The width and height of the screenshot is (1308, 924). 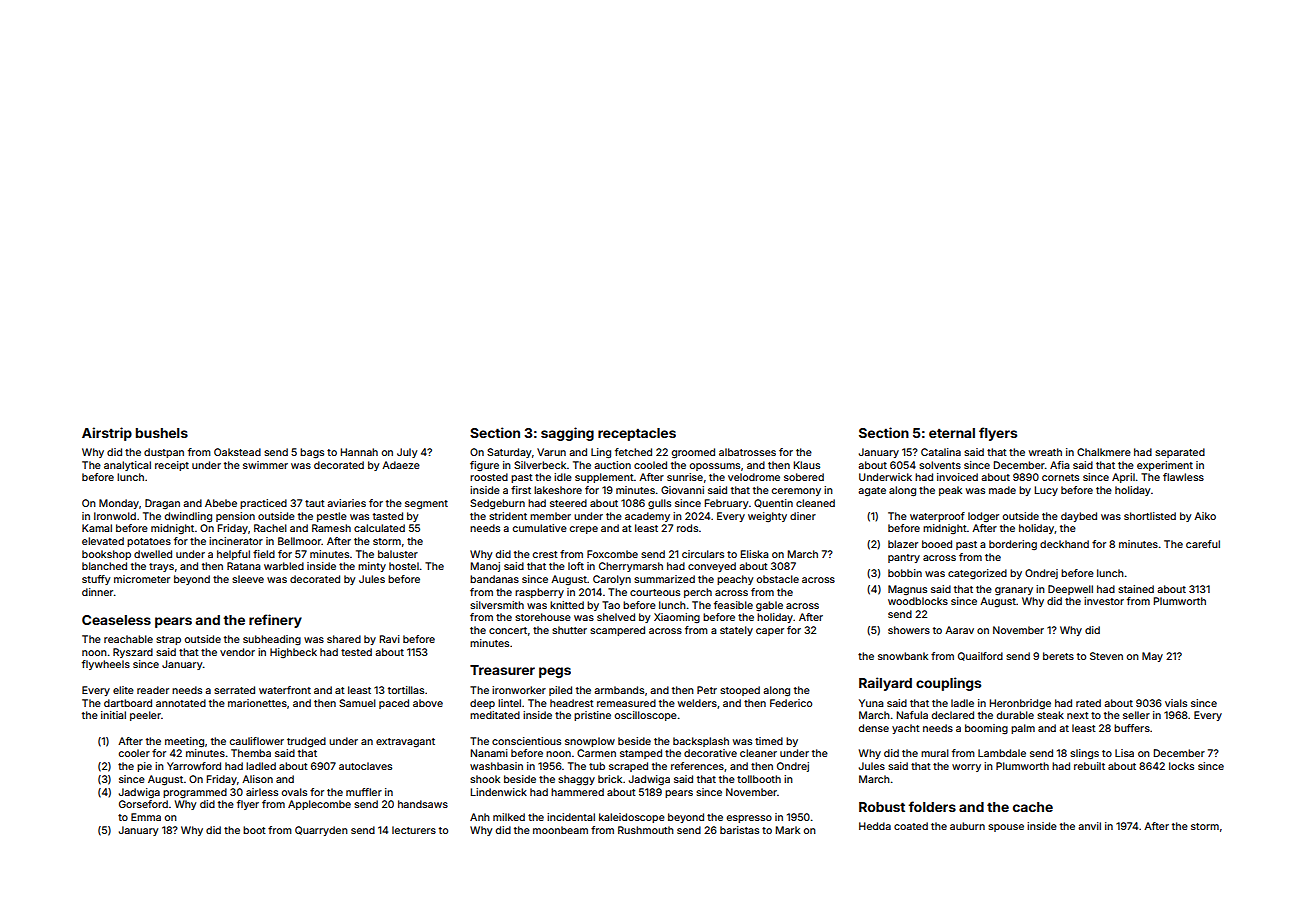 What do you see at coordinates (560, 830) in the screenshot?
I see `moonbeam` at bounding box center [560, 830].
